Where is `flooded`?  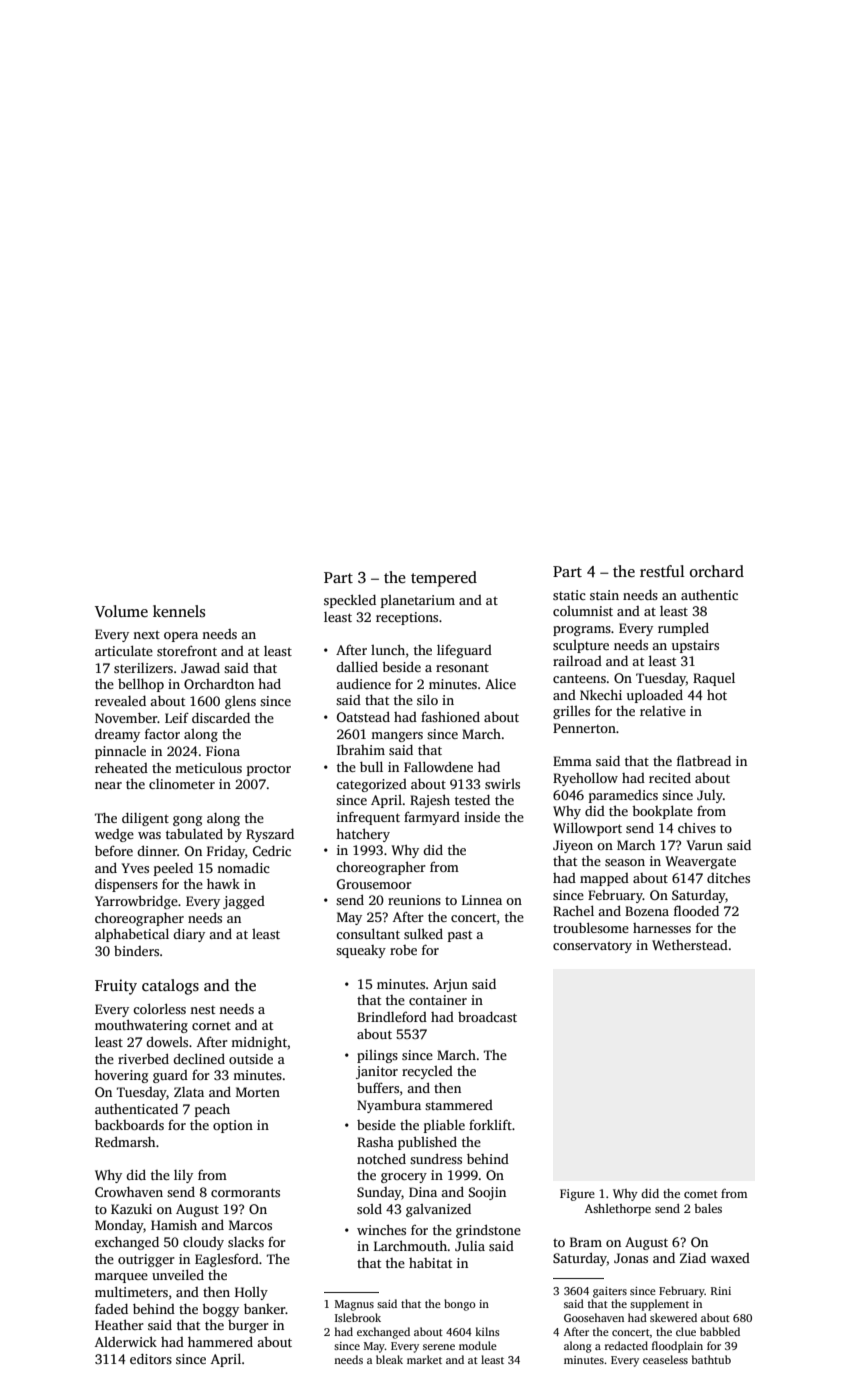
flooded is located at coordinates (696, 910).
